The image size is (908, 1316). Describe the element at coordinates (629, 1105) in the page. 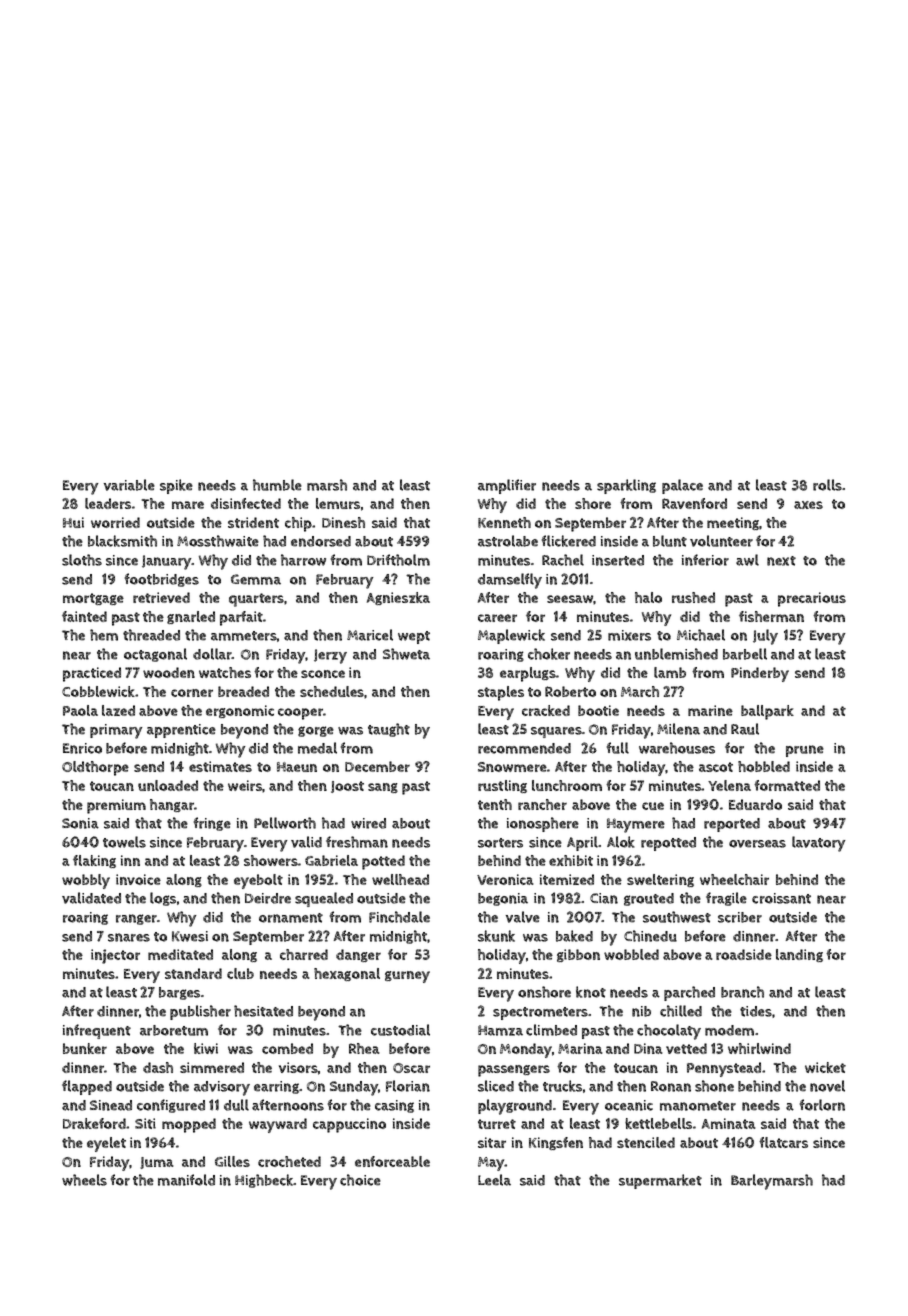

I see `oceanic` at that location.
